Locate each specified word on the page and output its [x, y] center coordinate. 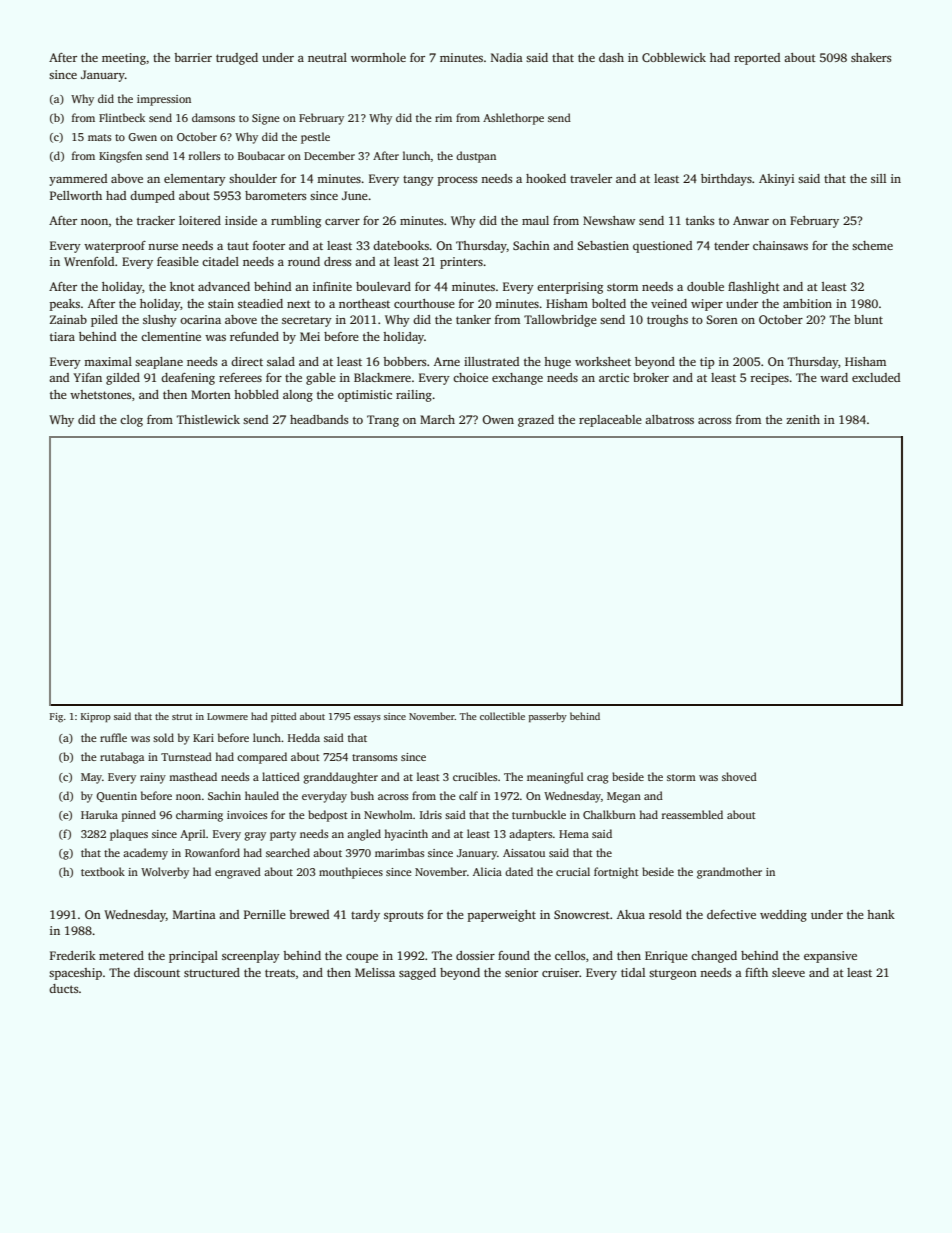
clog [131, 421]
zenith [803, 419]
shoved [739, 776]
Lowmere [227, 716]
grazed [536, 421]
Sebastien [603, 245]
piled [104, 321]
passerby [548, 717]
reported [757, 59]
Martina [194, 914]
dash [611, 57]
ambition [807, 303]
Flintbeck [122, 117]
